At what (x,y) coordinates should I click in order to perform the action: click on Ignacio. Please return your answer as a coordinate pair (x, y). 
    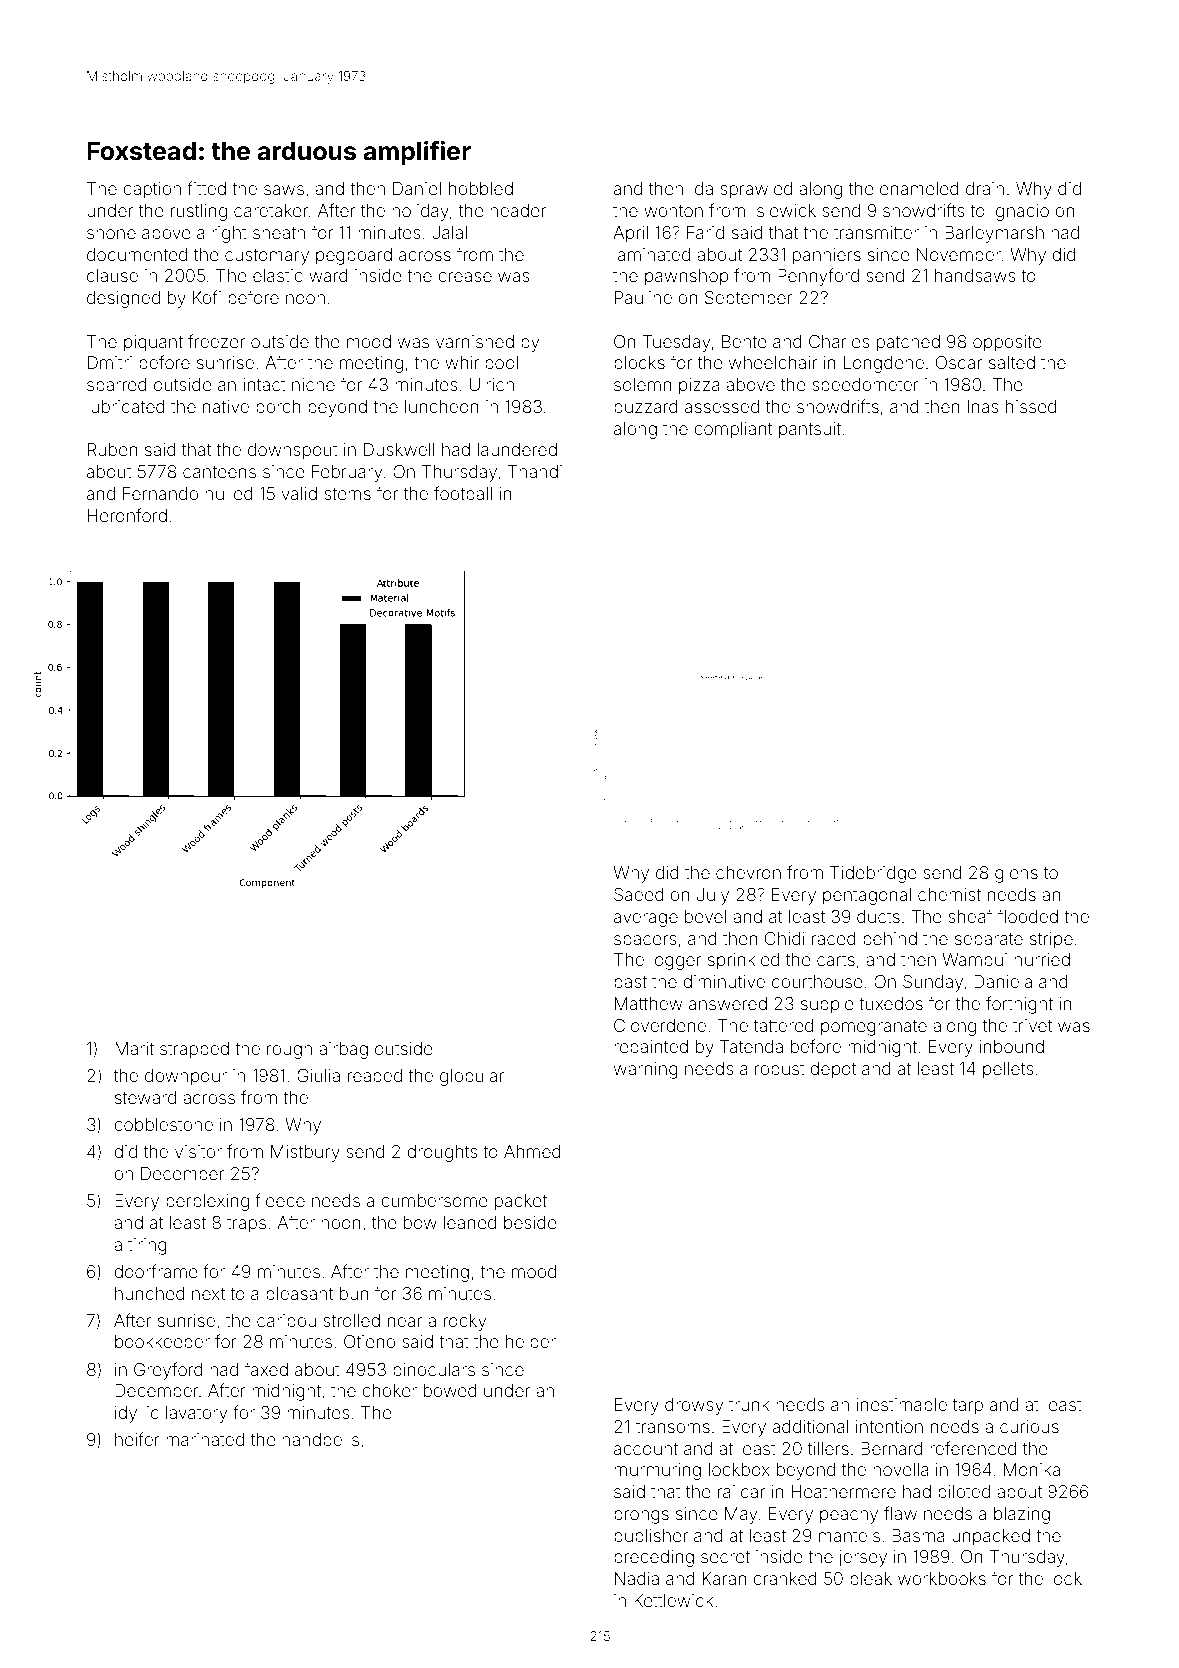
    Looking at the image, I should click on (1020, 212).
